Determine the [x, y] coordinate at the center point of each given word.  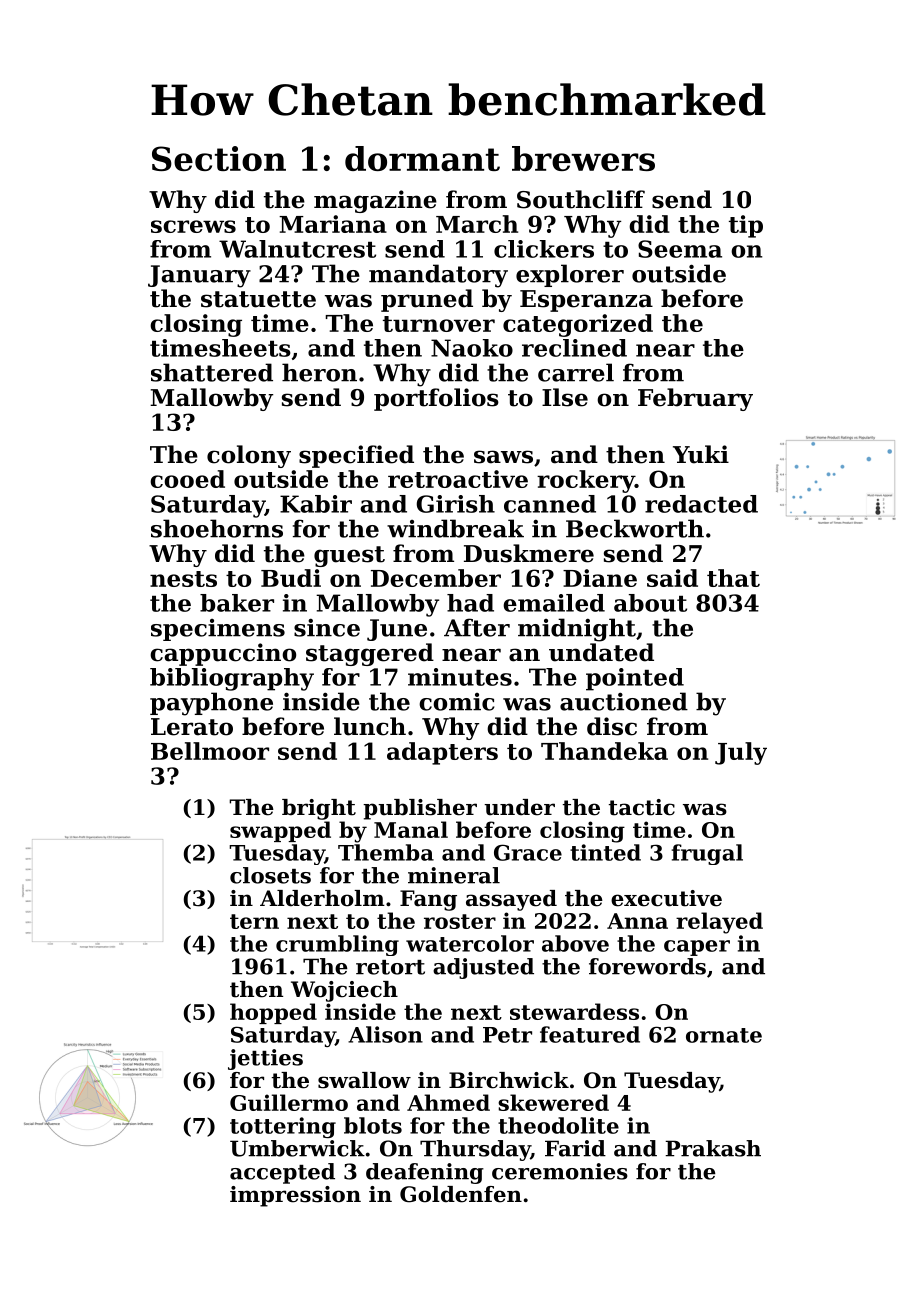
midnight [577, 630]
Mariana [333, 224]
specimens [218, 630]
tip [746, 226]
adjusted [483, 968]
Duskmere [529, 553]
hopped [273, 1013]
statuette [258, 299]
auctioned [624, 701]
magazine [375, 201]
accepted [282, 1173]
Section [219, 158]
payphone [211, 704]
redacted [701, 504]
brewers [583, 158]
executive [666, 898]
